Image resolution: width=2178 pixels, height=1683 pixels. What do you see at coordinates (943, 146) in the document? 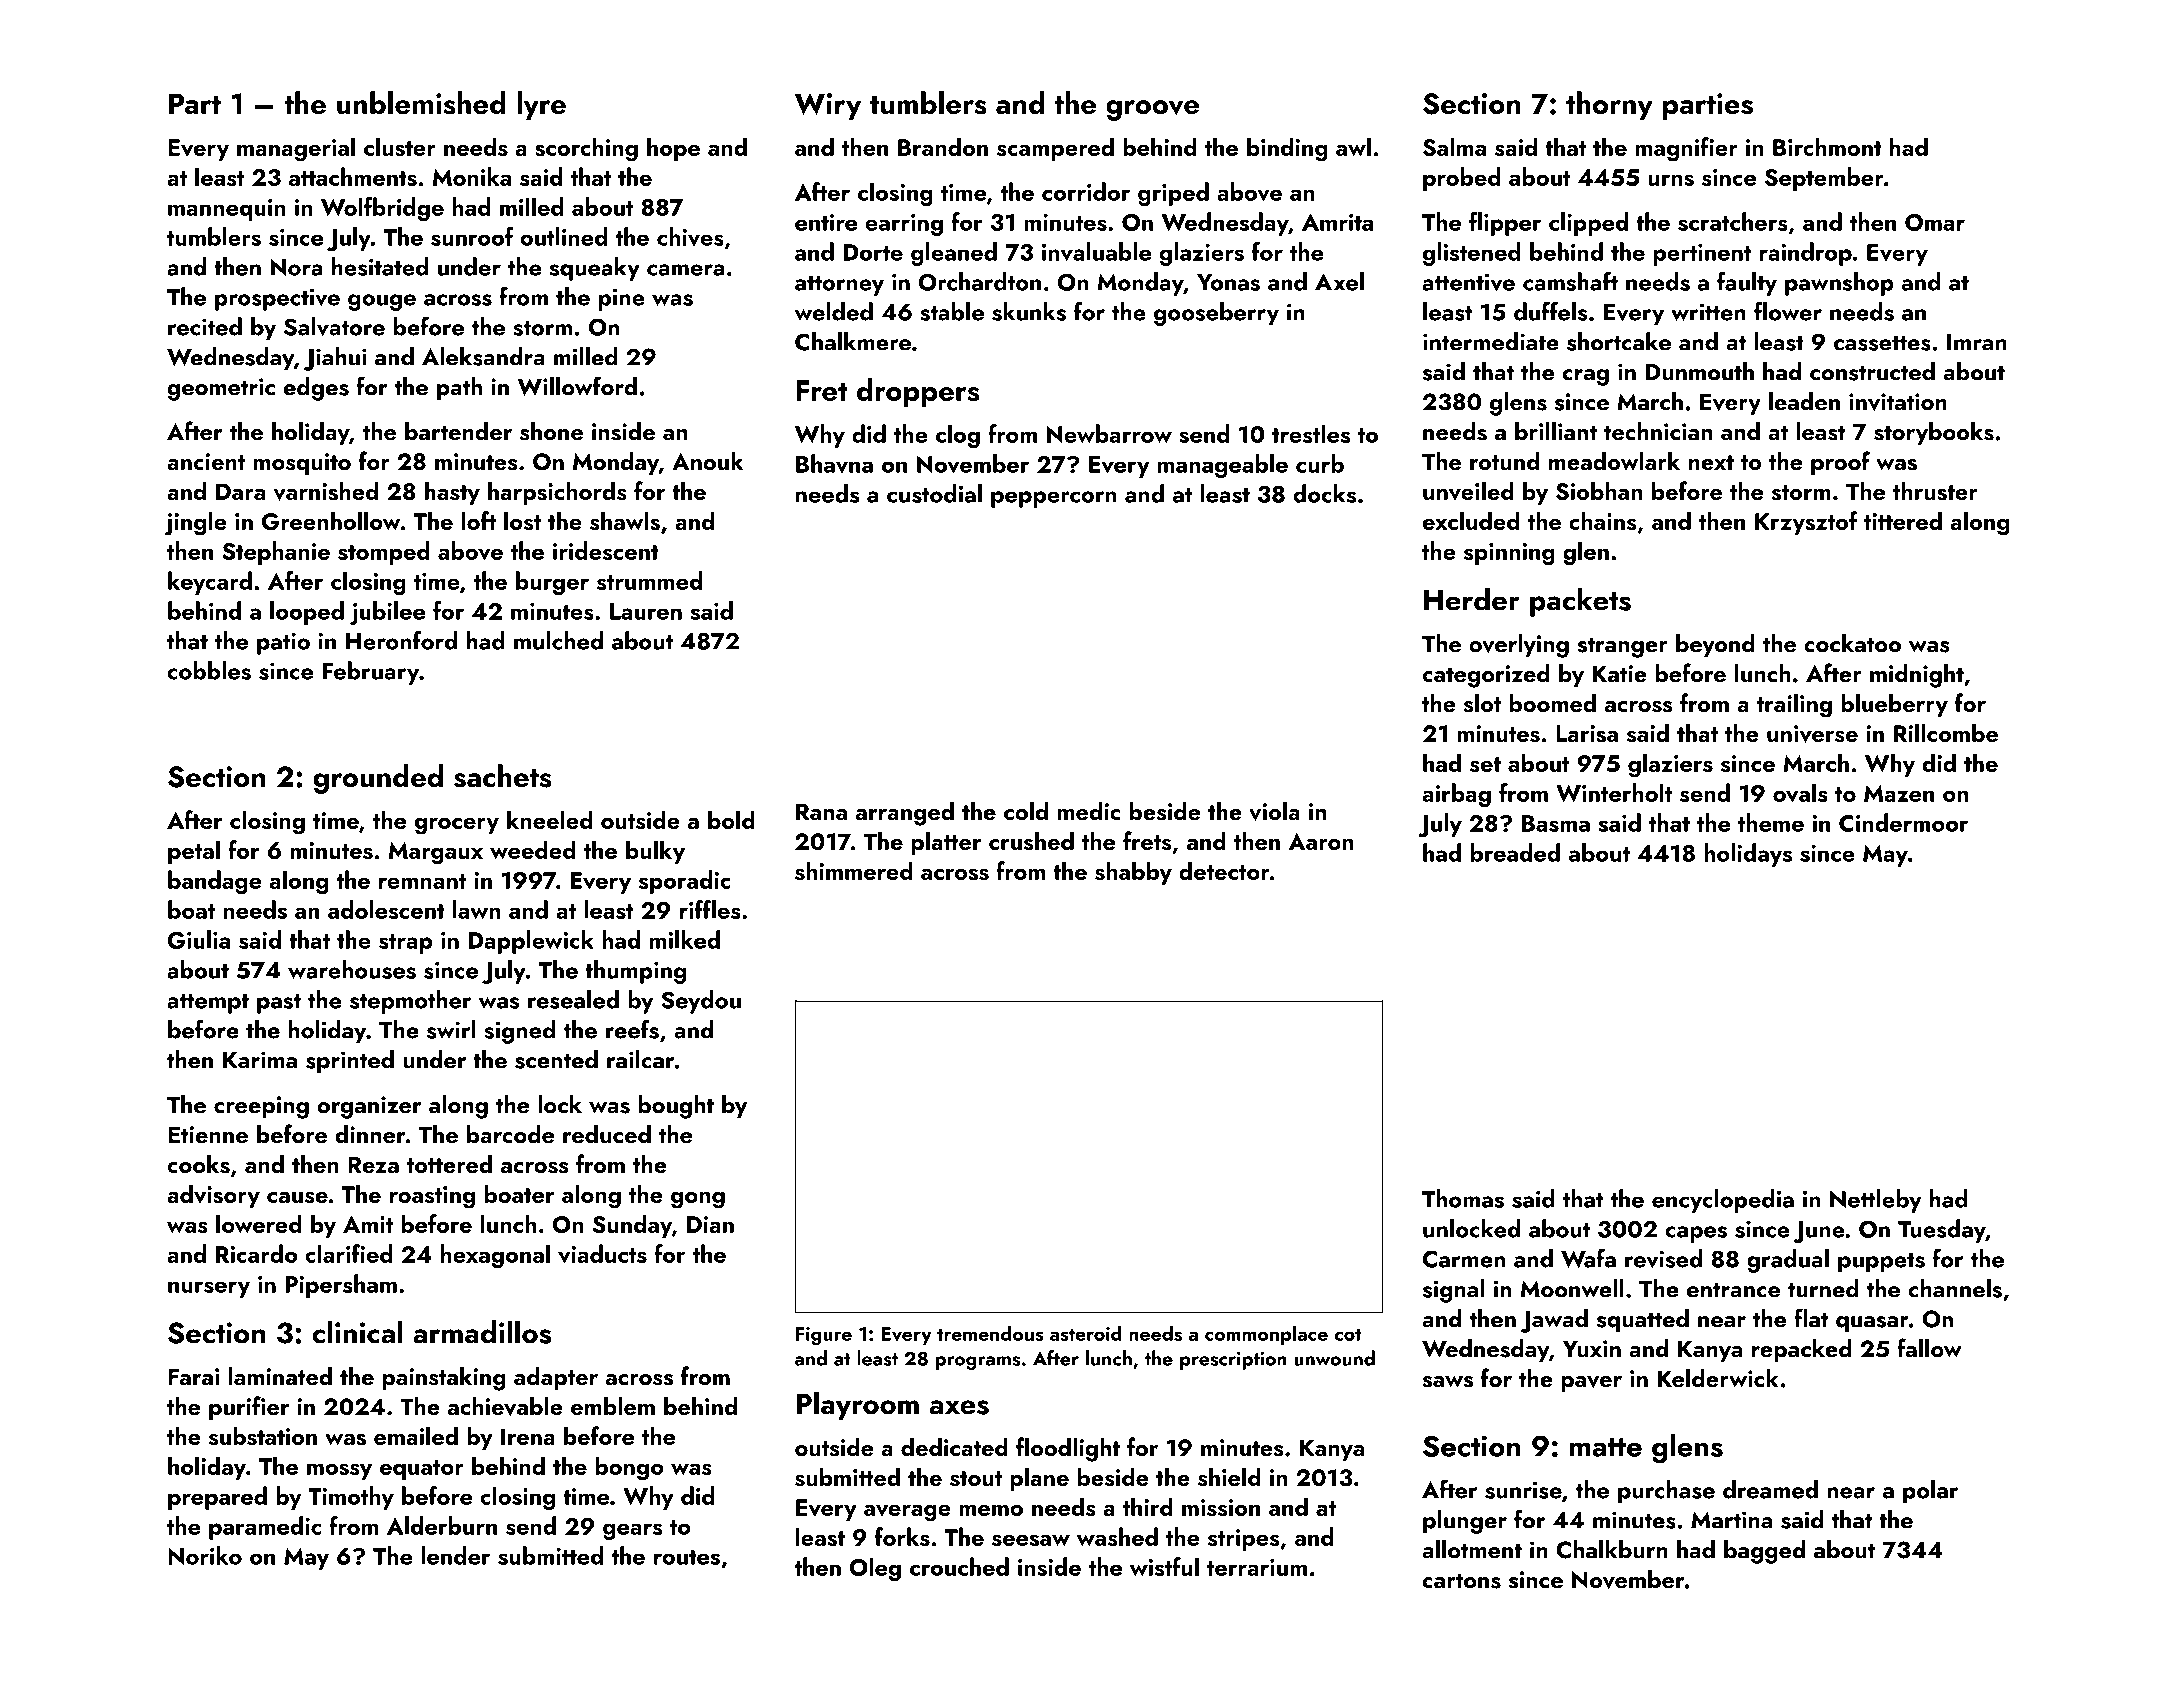
I see `Brandon` at bounding box center [943, 146].
